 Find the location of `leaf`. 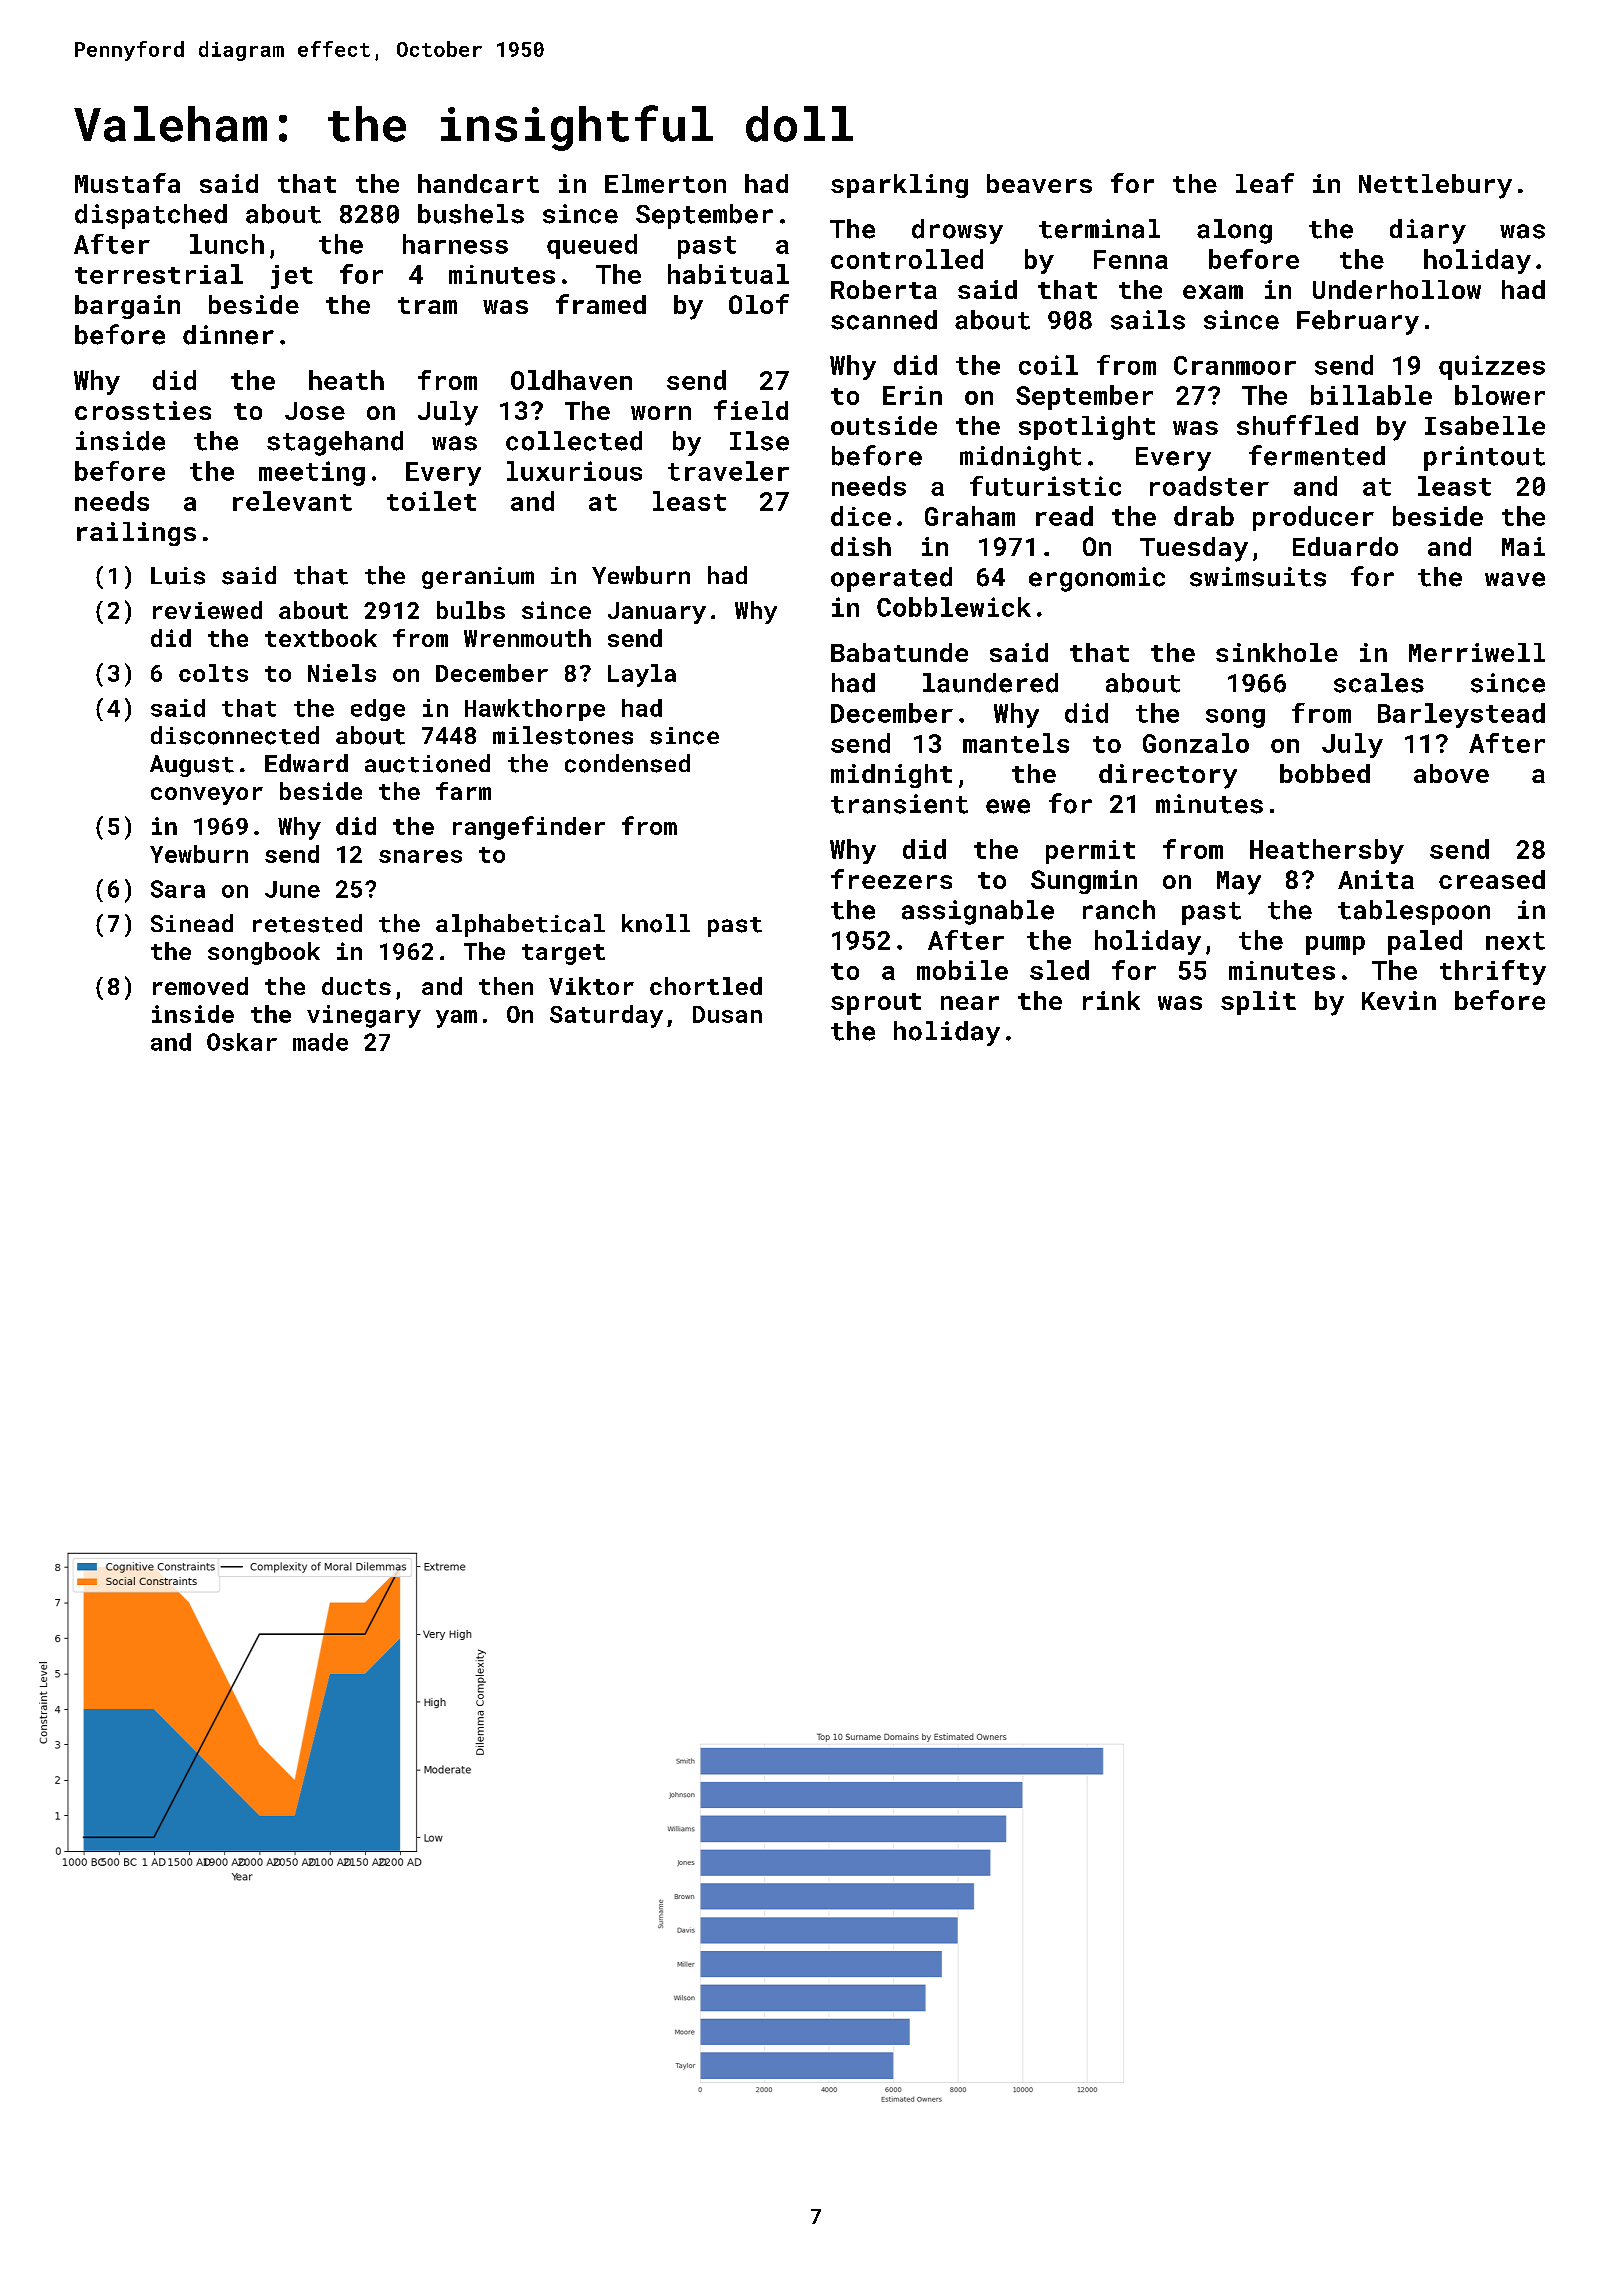

leaf is located at coordinates (1265, 183).
